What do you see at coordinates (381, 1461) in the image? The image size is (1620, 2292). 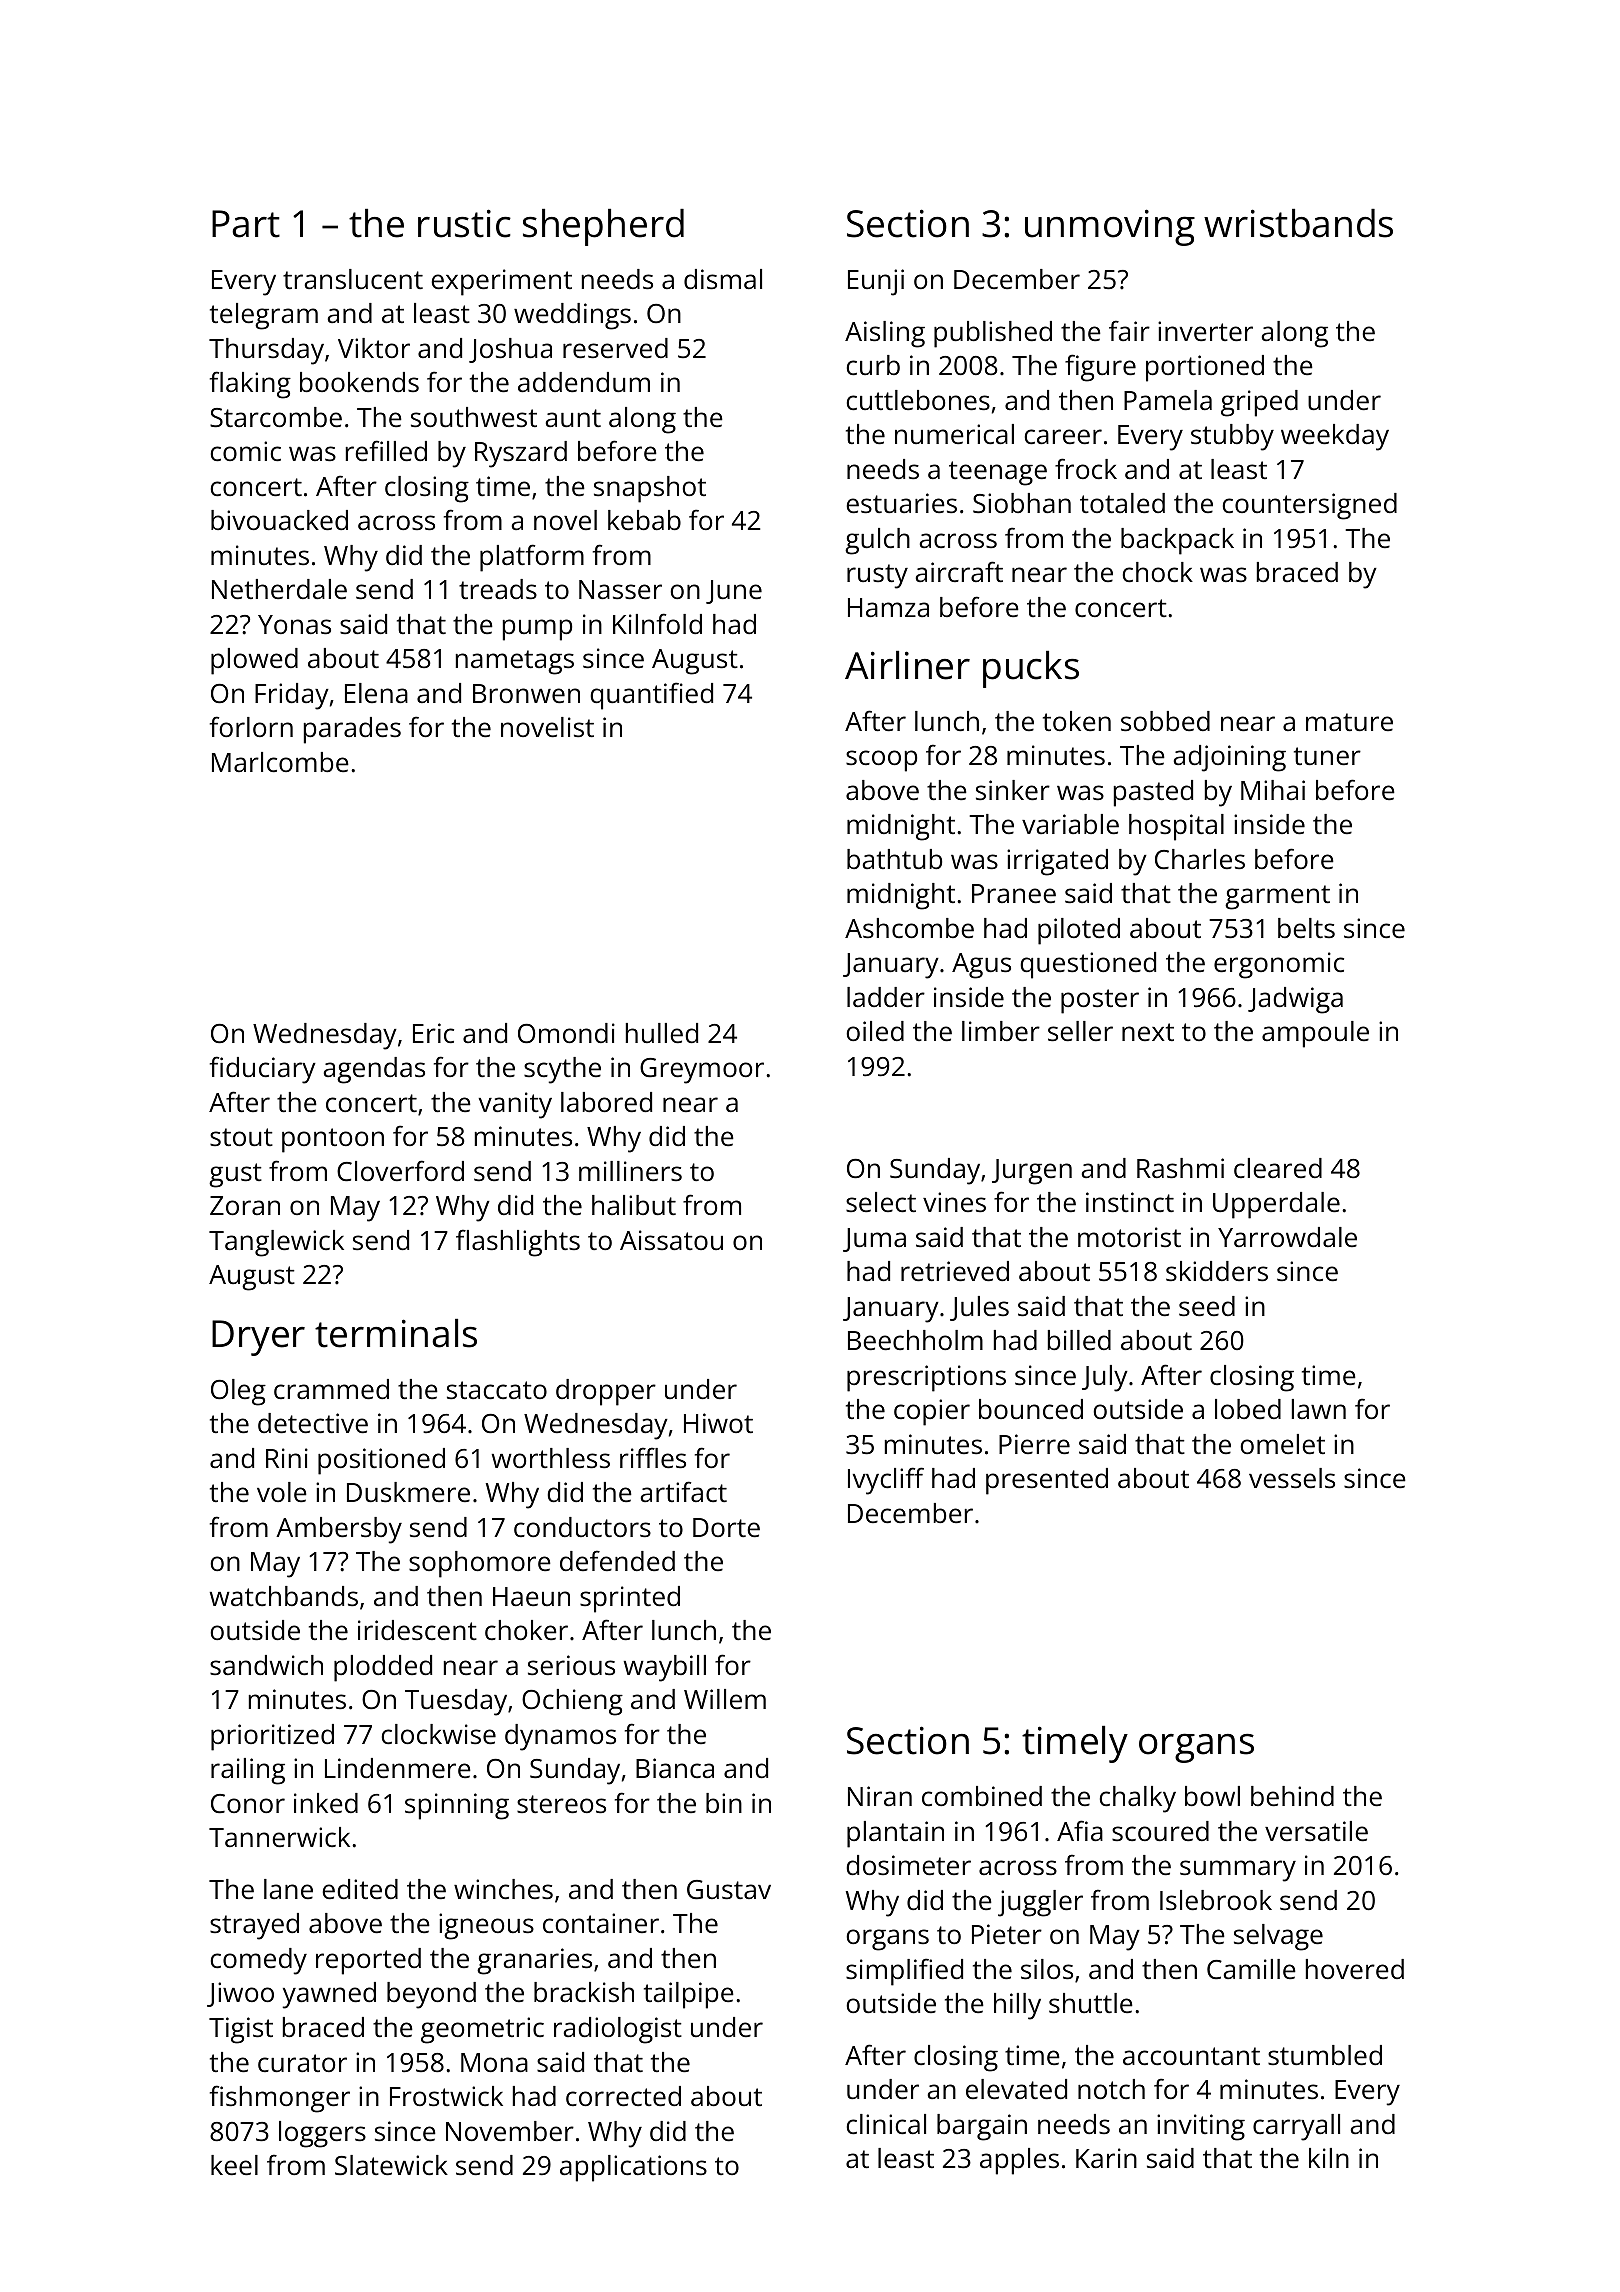 I see `positioned` at bounding box center [381, 1461].
